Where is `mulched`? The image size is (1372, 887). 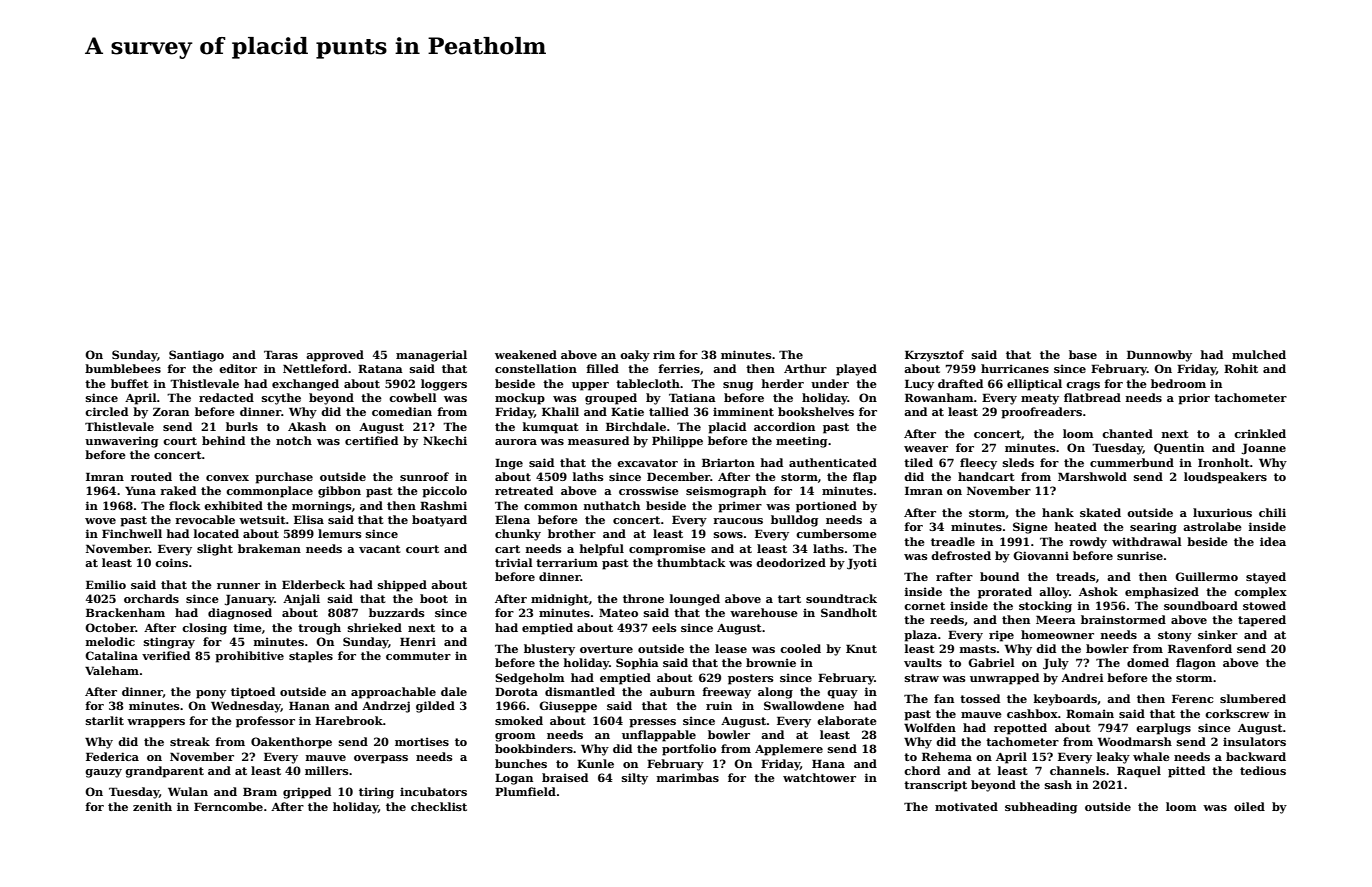
mulched is located at coordinates (1259, 354).
